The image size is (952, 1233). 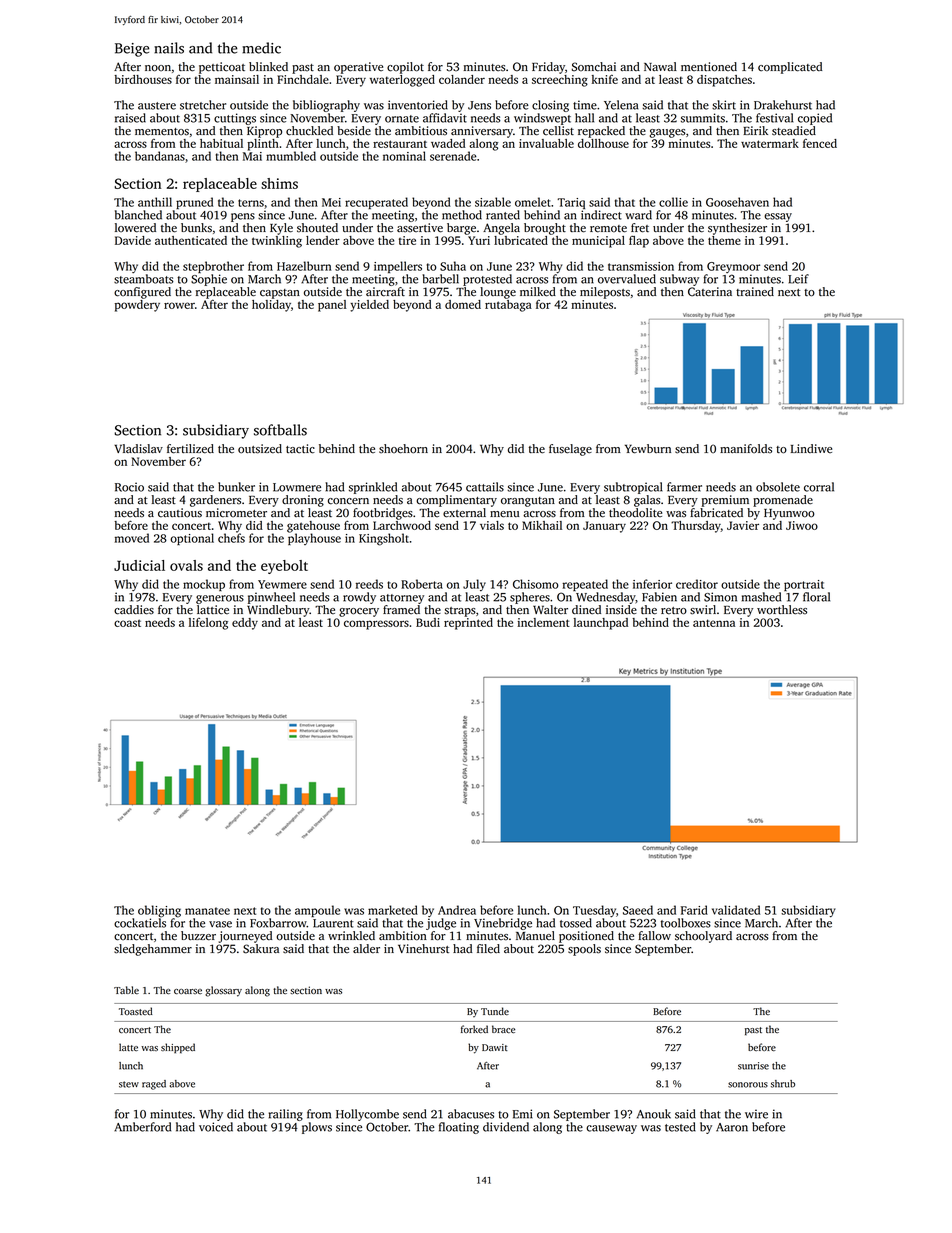 What do you see at coordinates (332, 306) in the screenshot?
I see `panel` at bounding box center [332, 306].
